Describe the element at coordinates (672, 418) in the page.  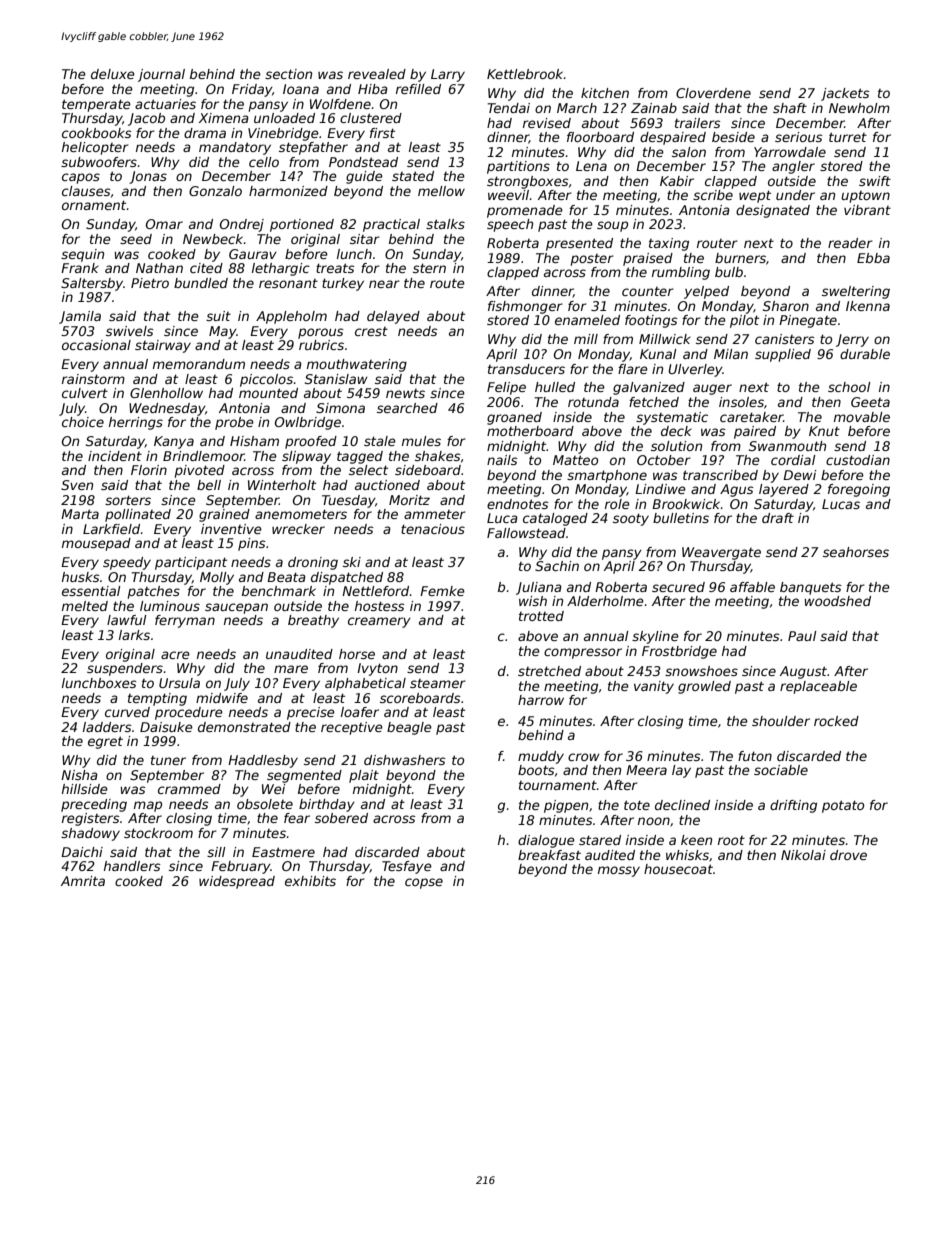
I see `systematic` at that location.
